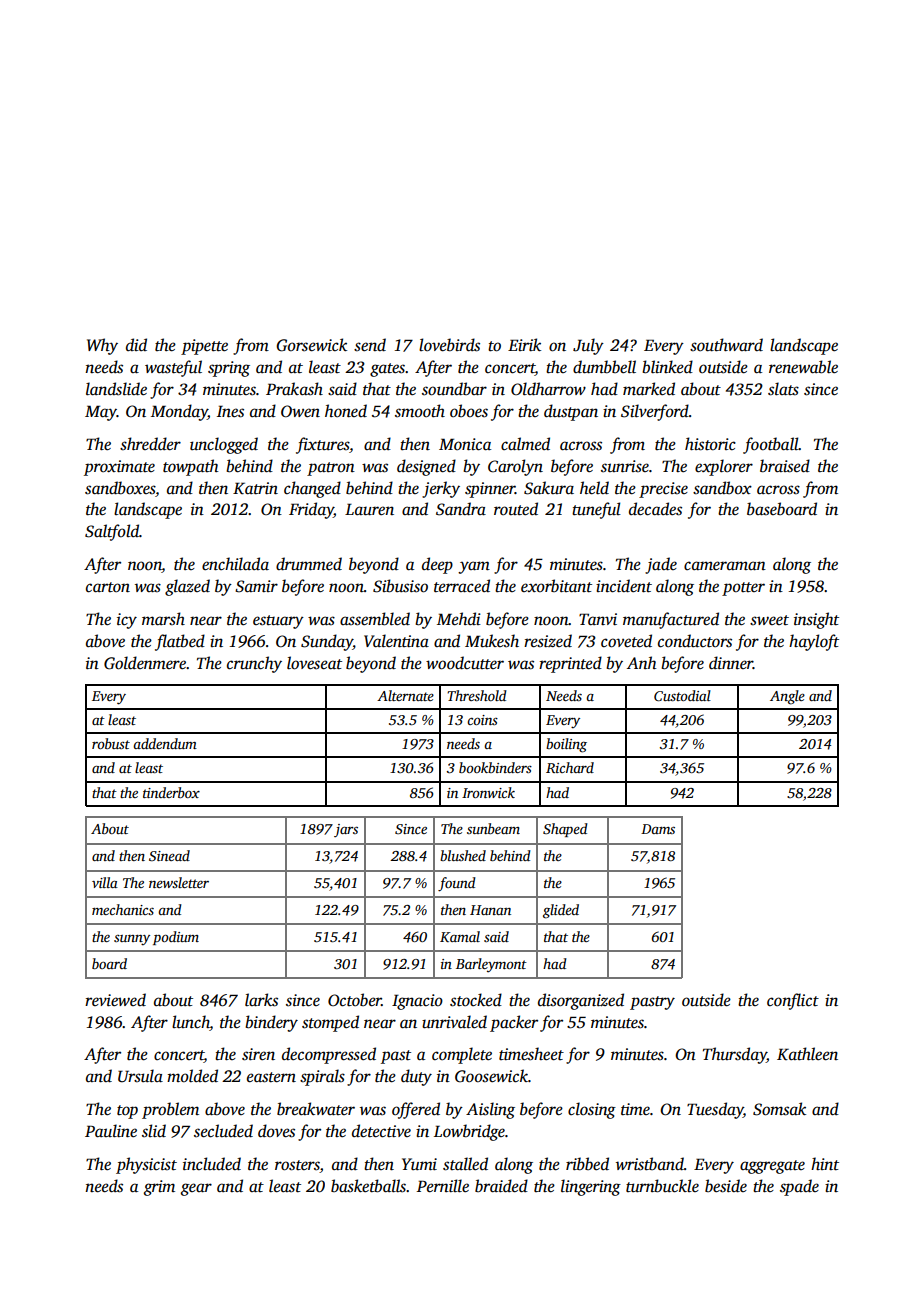 Image resolution: width=924 pixels, height=1308 pixels. I want to click on renewable, so click(803, 367).
